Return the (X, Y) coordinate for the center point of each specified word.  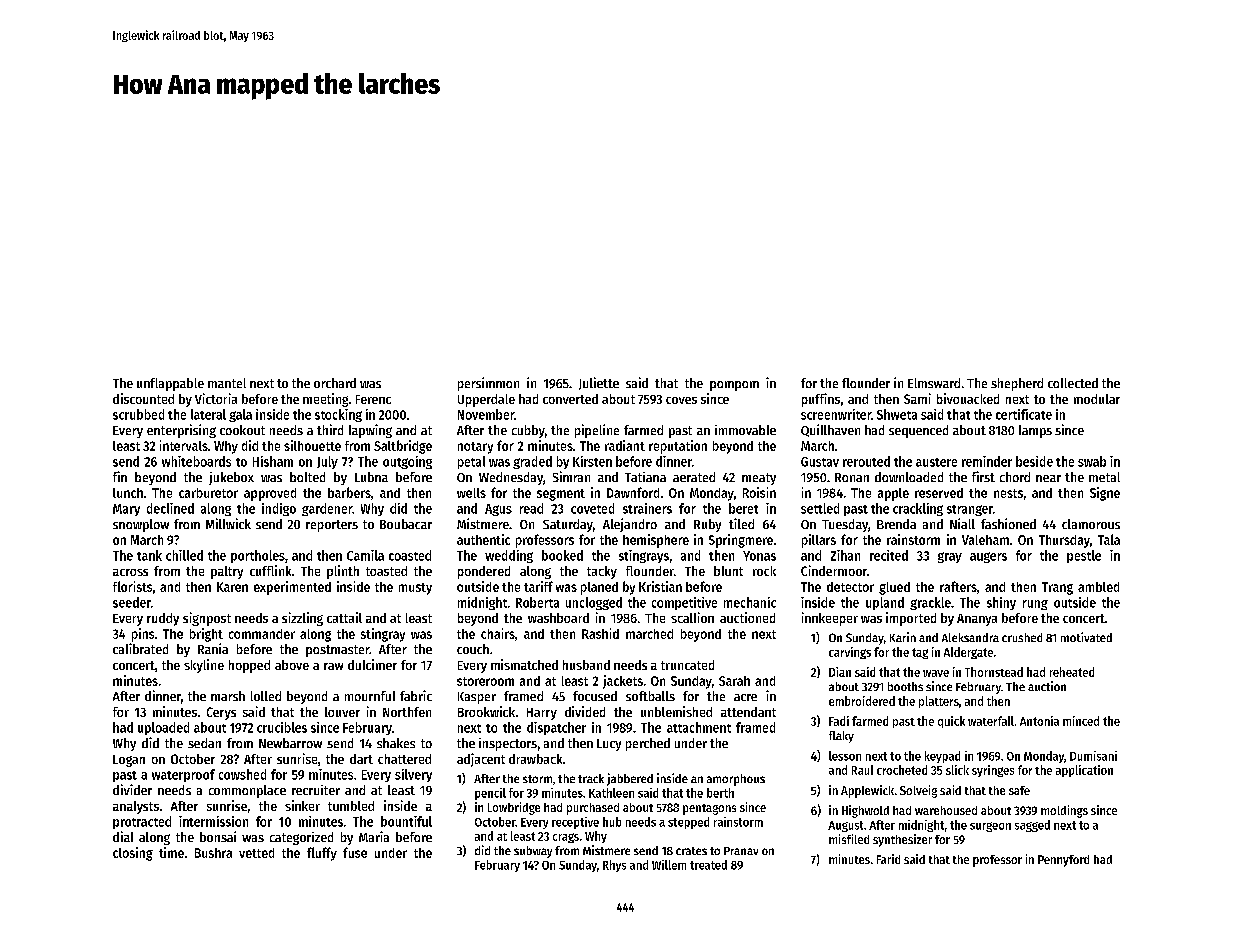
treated (708, 865)
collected (1073, 383)
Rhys (614, 866)
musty (415, 589)
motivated (1086, 637)
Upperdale (486, 400)
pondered (484, 572)
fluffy (322, 854)
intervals (184, 445)
